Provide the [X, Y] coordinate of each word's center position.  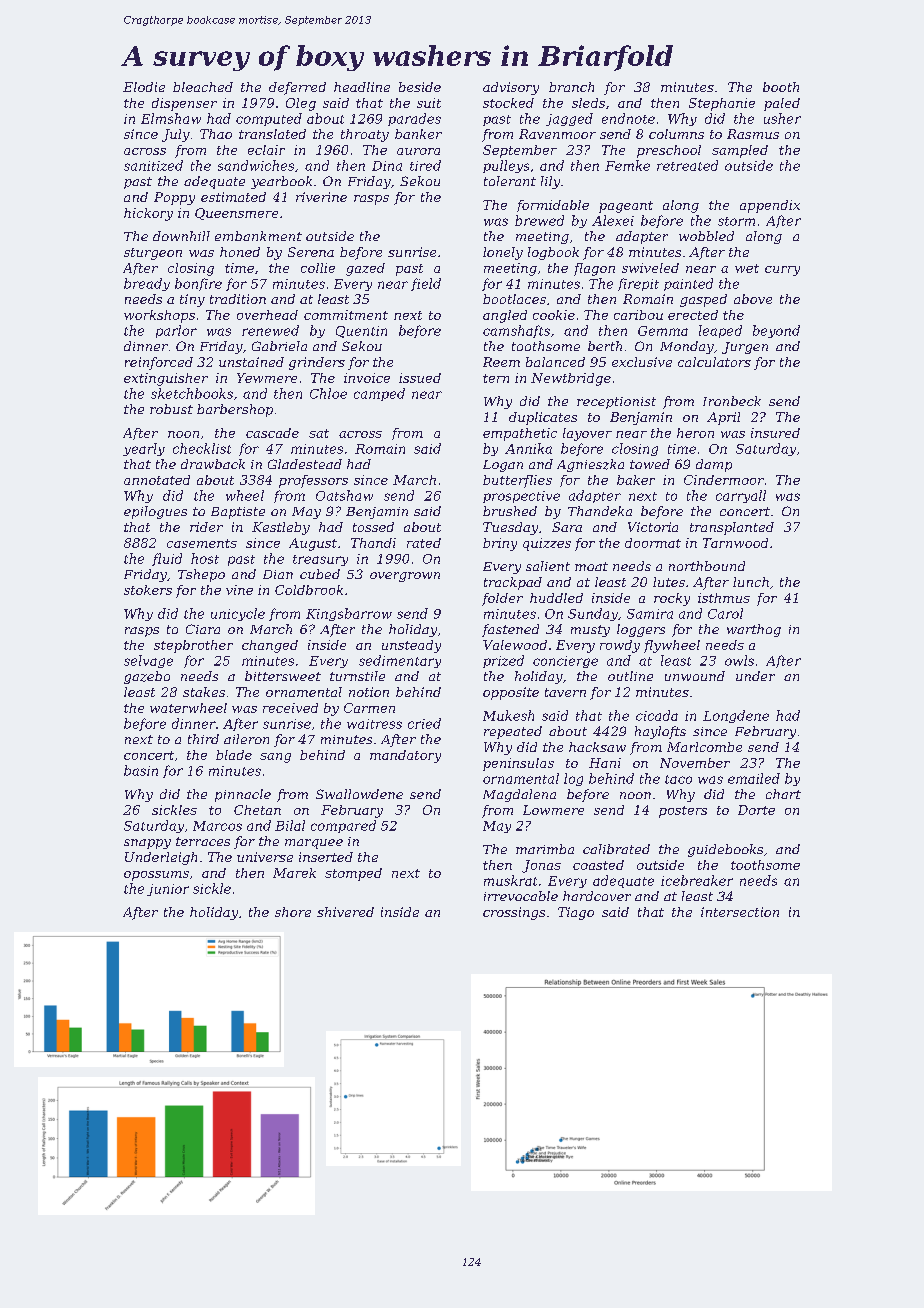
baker [636, 480]
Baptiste [238, 513]
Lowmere [553, 810]
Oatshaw [344, 495]
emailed [754, 778]
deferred [297, 88]
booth [781, 87]
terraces [203, 841]
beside [420, 87]
